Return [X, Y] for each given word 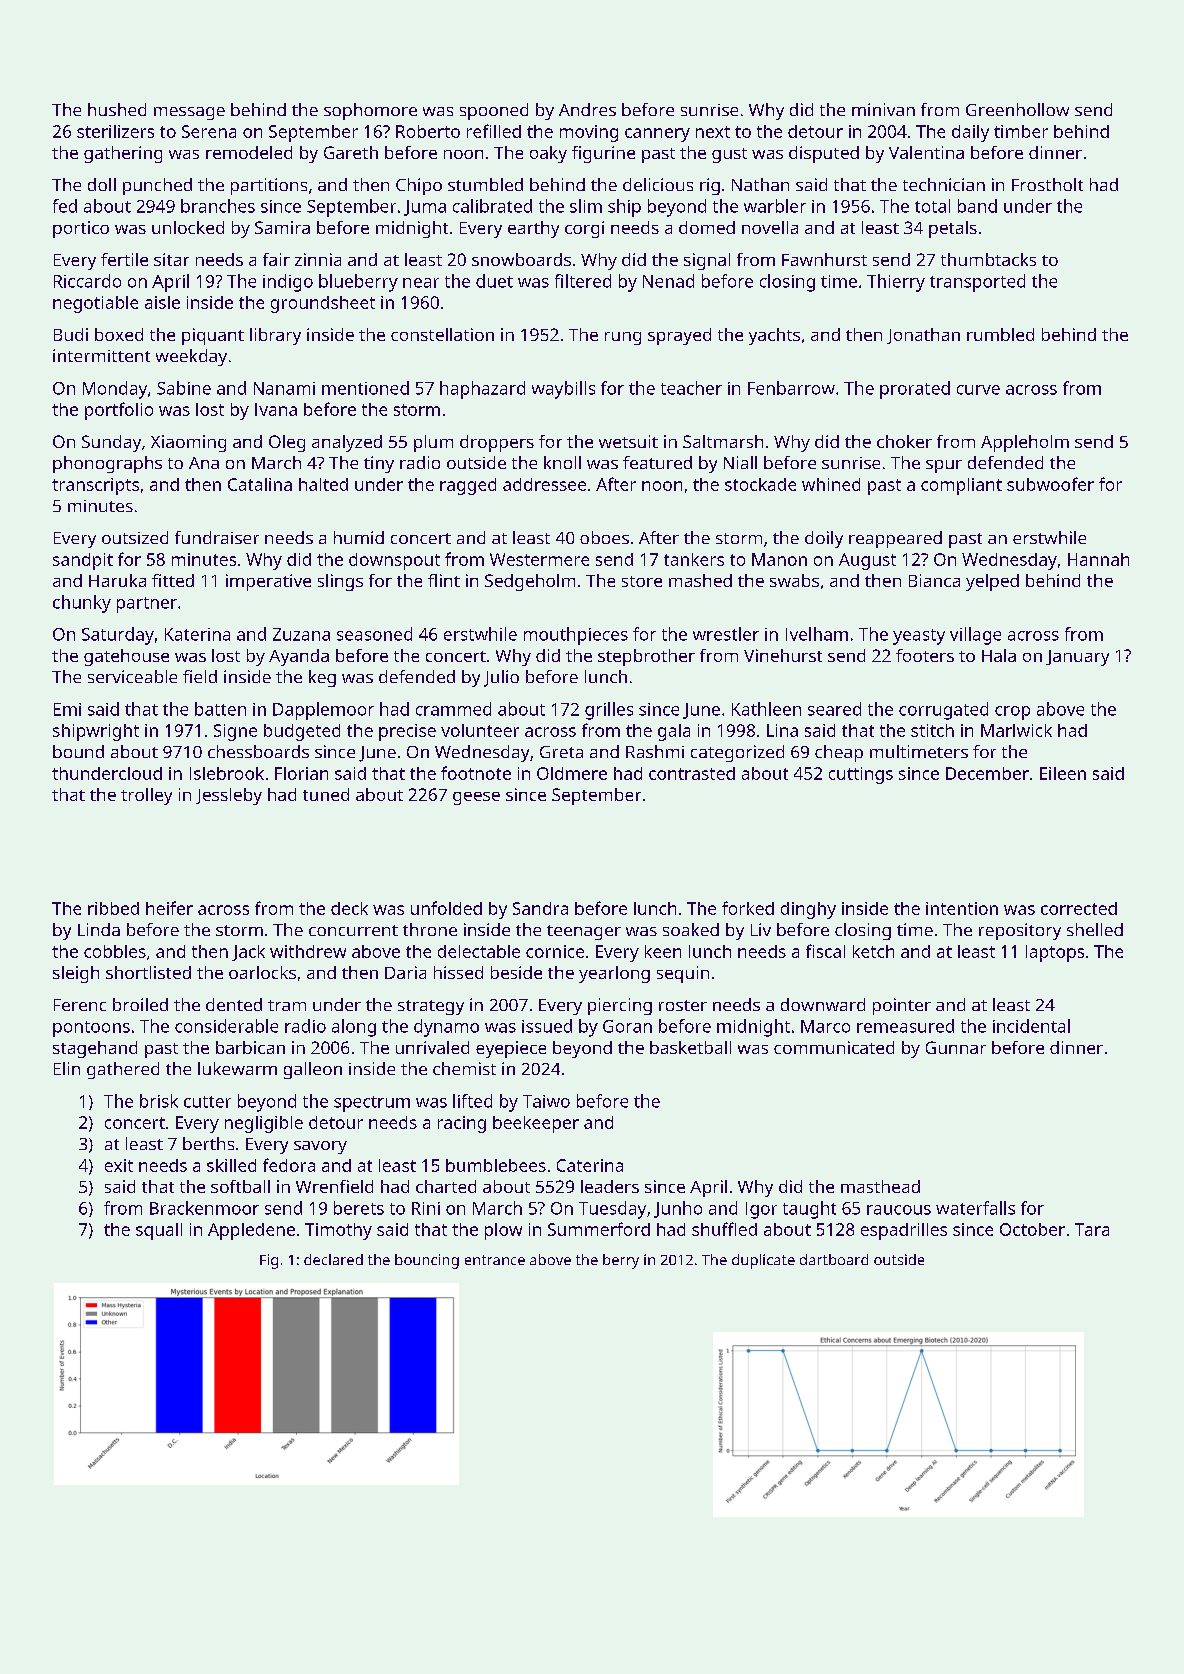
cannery [657, 135]
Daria [405, 972]
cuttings [861, 775]
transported [977, 283]
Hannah [1098, 559]
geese [476, 798]
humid [359, 537]
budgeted [302, 732]
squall [159, 1231]
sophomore [370, 111]
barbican [250, 1047]
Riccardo [87, 281]
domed [707, 227]
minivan [883, 109]
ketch [873, 951]
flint [444, 580]
